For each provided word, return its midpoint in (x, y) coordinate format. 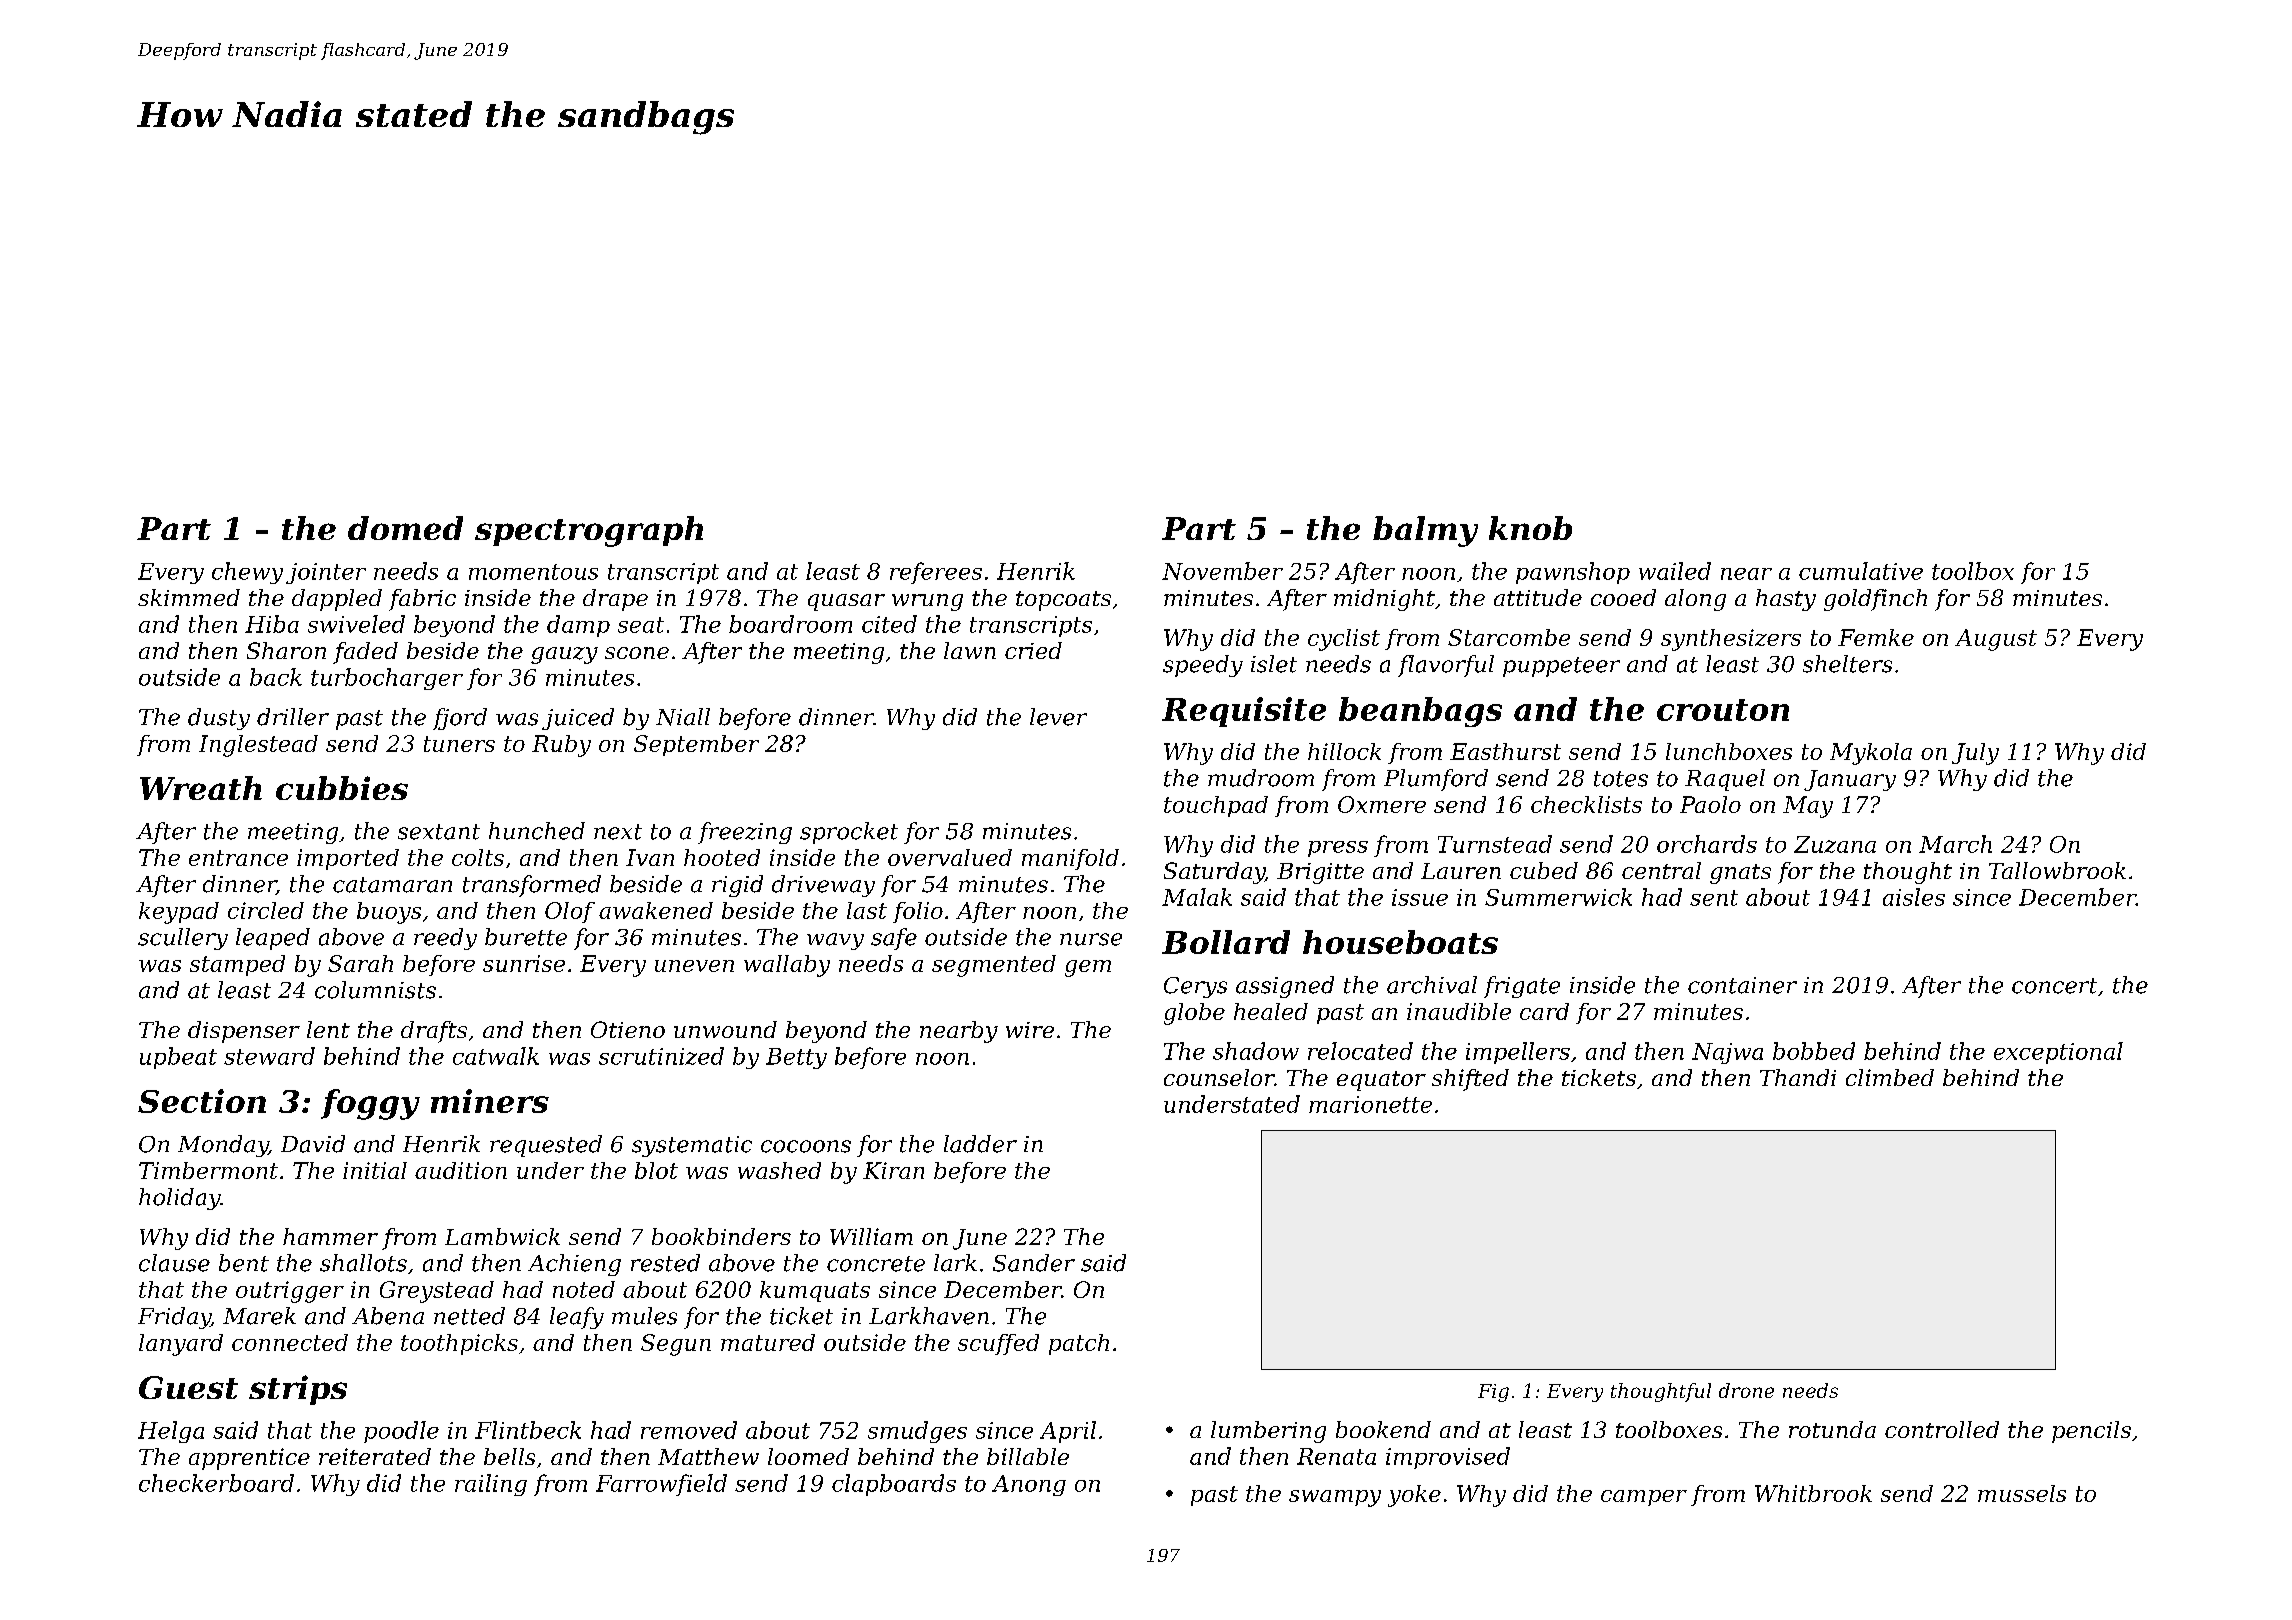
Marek (259, 1316)
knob (1530, 528)
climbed (1890, 1077)
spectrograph (589, 531)
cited (889, 624)
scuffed (998, 1344)
